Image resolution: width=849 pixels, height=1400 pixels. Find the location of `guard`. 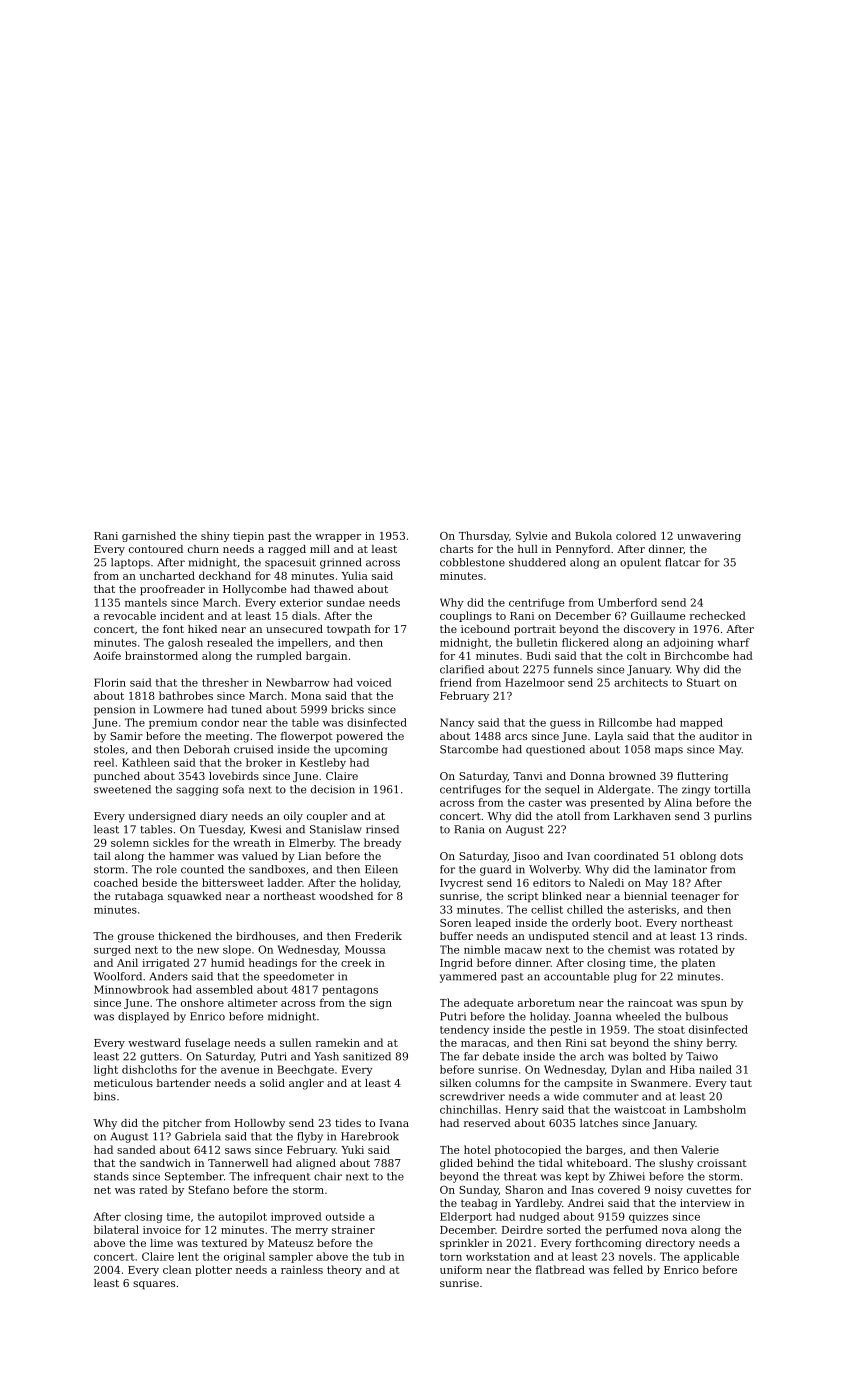

guard is located at coordinates (495, 870).
